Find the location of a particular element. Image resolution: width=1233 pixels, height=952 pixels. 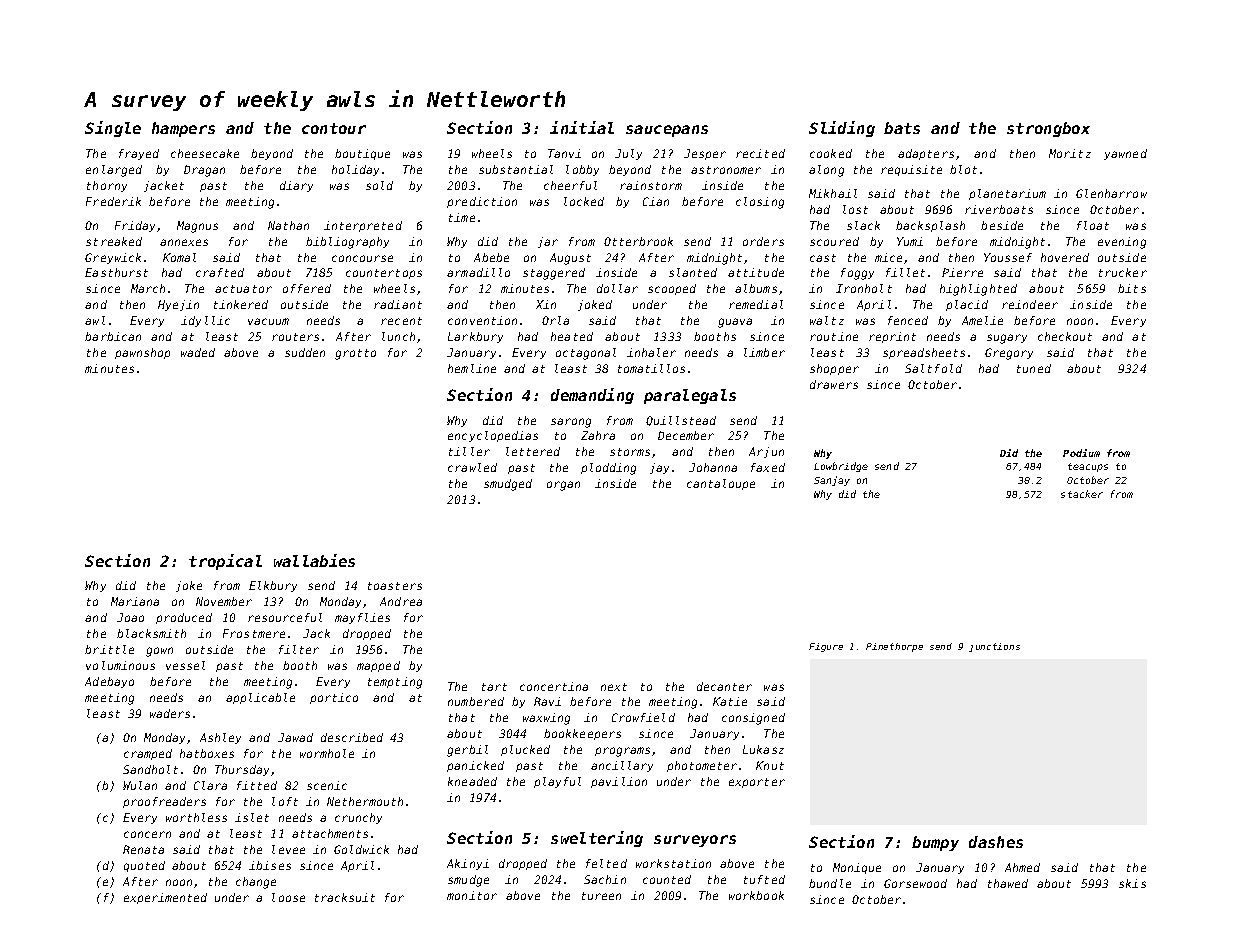

skis is located at coordinates (1132, 883).
